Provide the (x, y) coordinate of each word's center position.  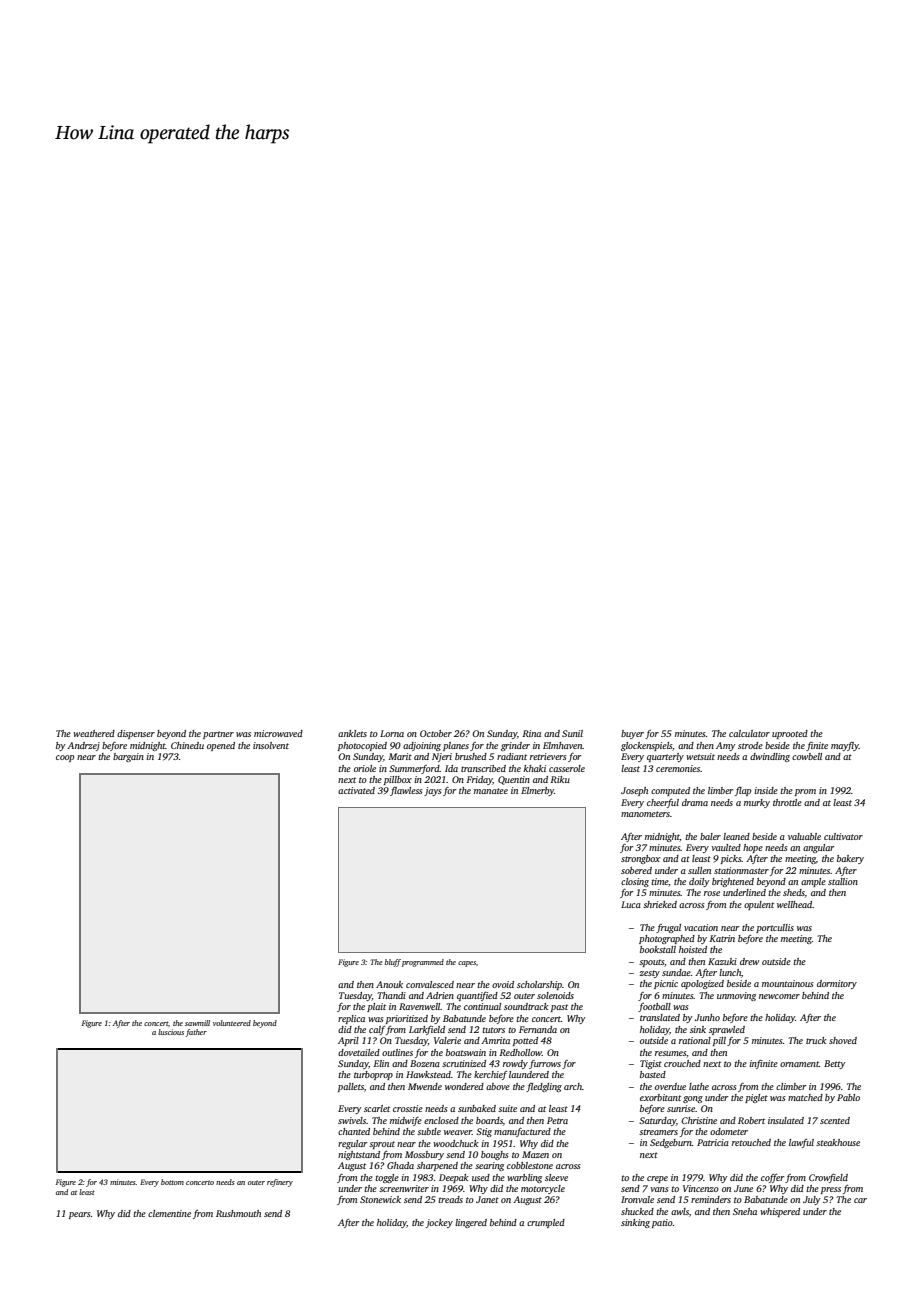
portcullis (775, 928)
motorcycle (543, 1189)
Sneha (745, 1211)
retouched (751, 1142)
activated (356, 790)
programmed (423, 963)
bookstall (658, 949)
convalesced (430, 984)
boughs (495, 1155)
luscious (171, 1032)
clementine (169, 1213)
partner (218, 735)
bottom (172, 1182)
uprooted (790, 734)
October (436, 733)
